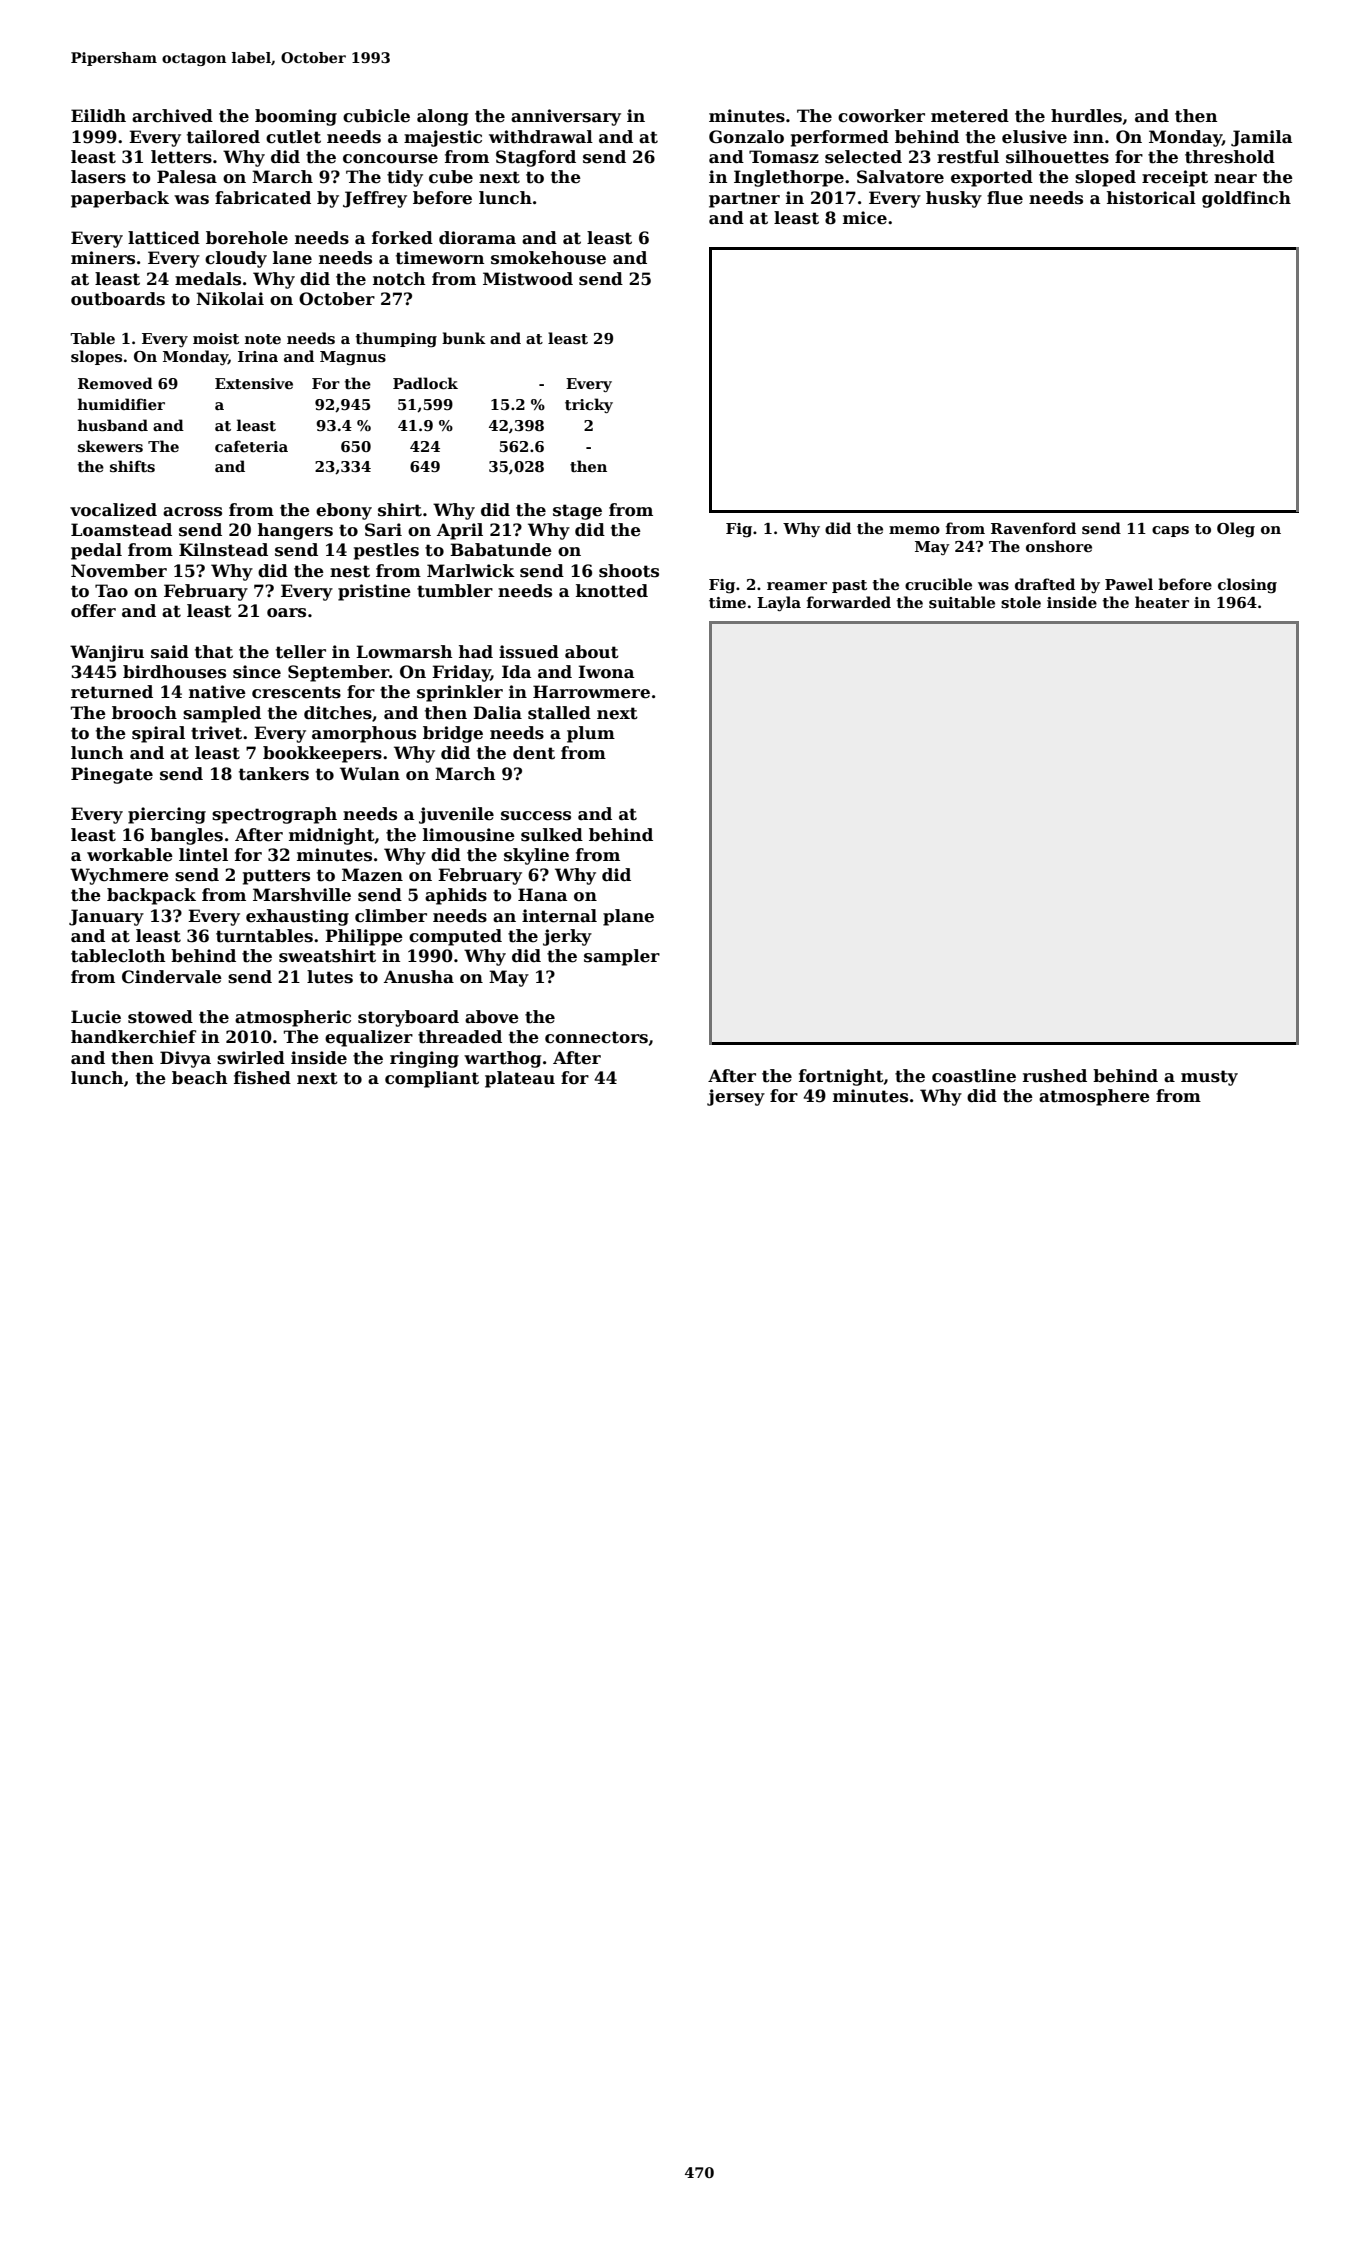 This screenshot has width=1369, height=2254. I want to click on goldfinch, so click(1246, 199).
